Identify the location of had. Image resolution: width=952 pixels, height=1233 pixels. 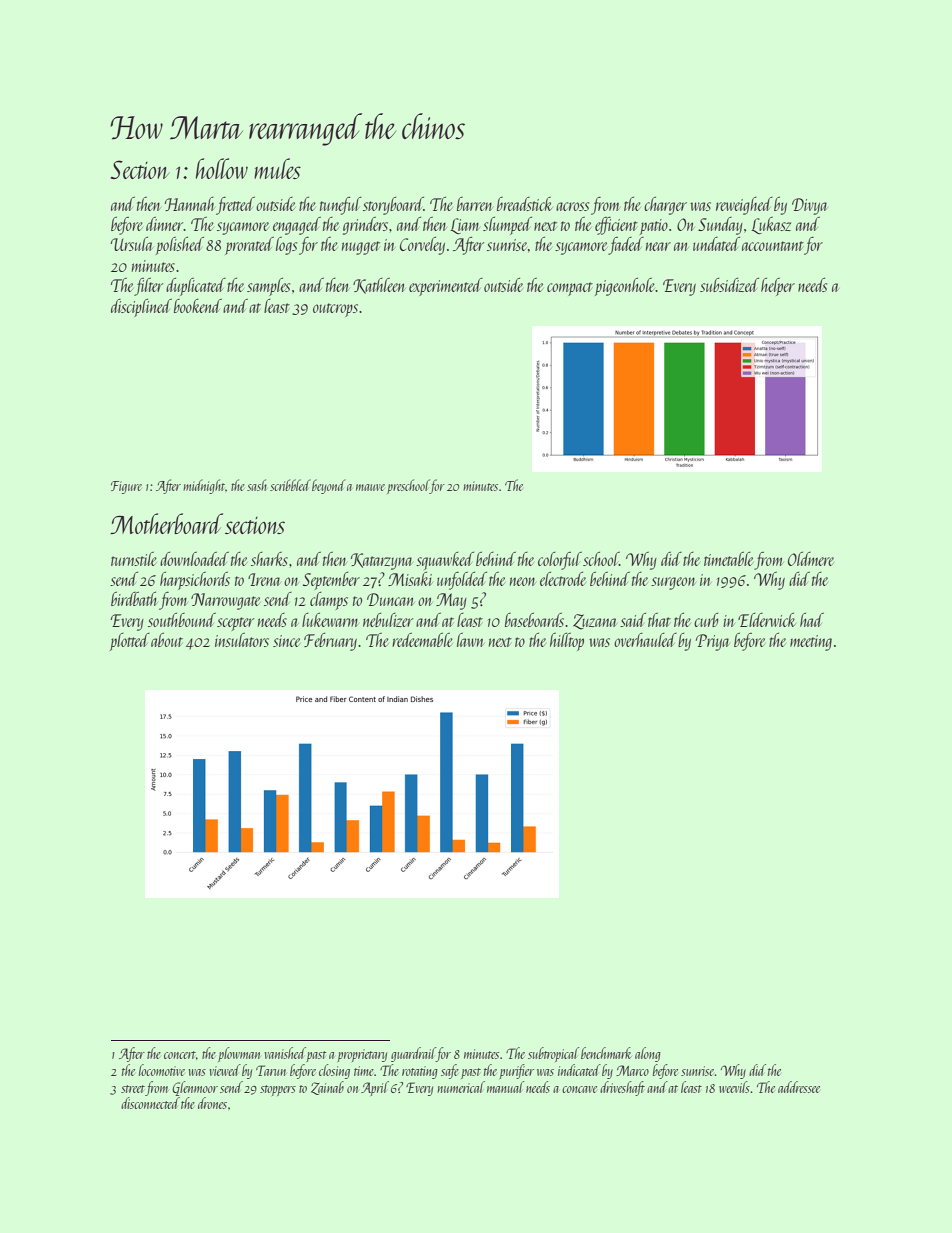
(812, 620).
